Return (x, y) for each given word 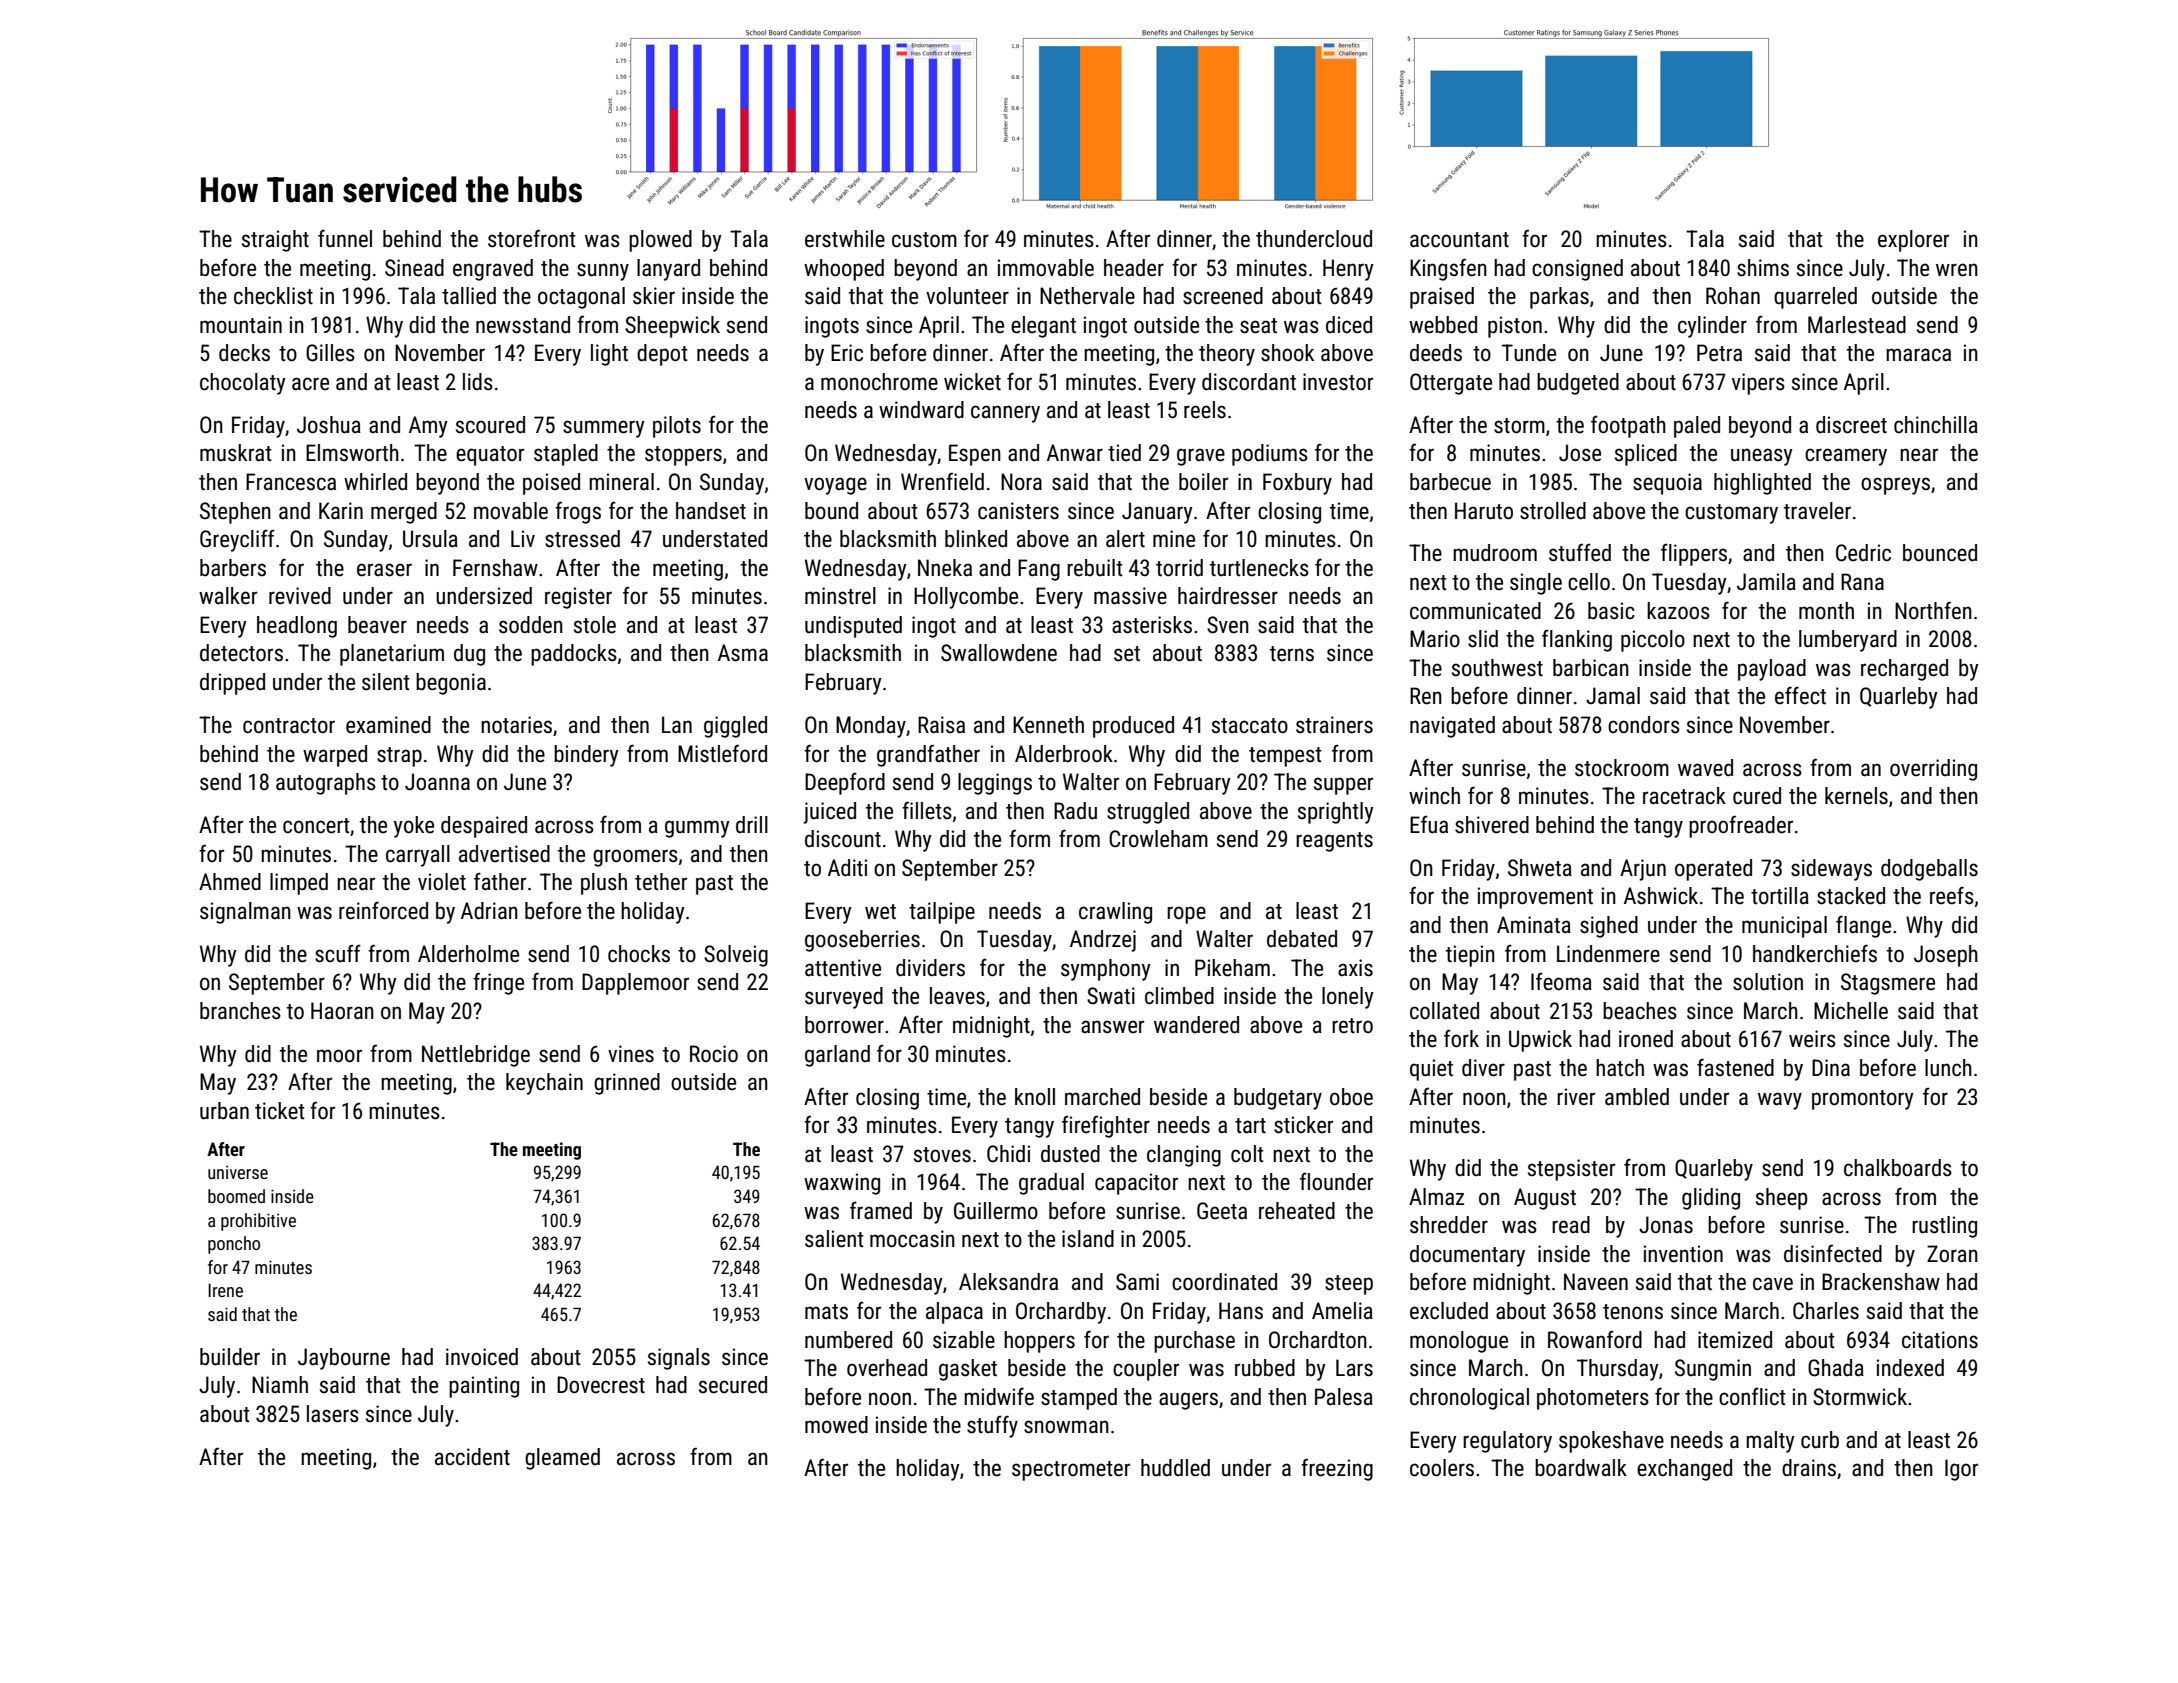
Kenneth (1048, 725)
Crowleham (1158, 839)
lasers (333, 1414)
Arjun (1643, 870)
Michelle (1851, 1011)
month (1826, 611)
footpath (1628, 426)
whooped (844, 270)
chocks (639, 954)
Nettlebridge (476, 1056)
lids (478, 382)
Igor (1961, 1470)
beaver (377, 625)
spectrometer (1071, 1471)
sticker (1303, 1125)
